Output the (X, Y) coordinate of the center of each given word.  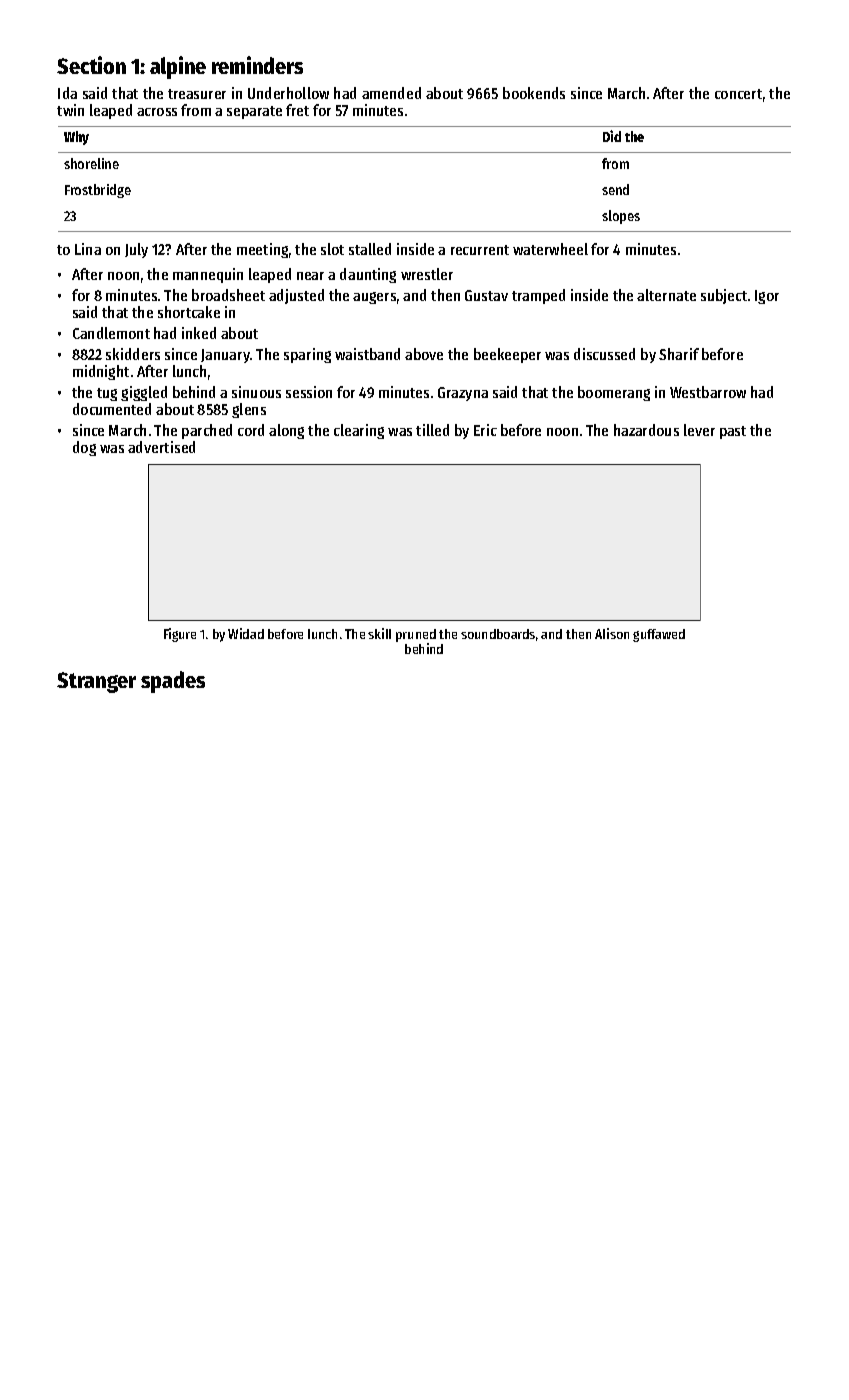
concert (738, 94)
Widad (246, 633)
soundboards (498, 634)
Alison (612, 633)
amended (391, 93)
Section (91, 65)
